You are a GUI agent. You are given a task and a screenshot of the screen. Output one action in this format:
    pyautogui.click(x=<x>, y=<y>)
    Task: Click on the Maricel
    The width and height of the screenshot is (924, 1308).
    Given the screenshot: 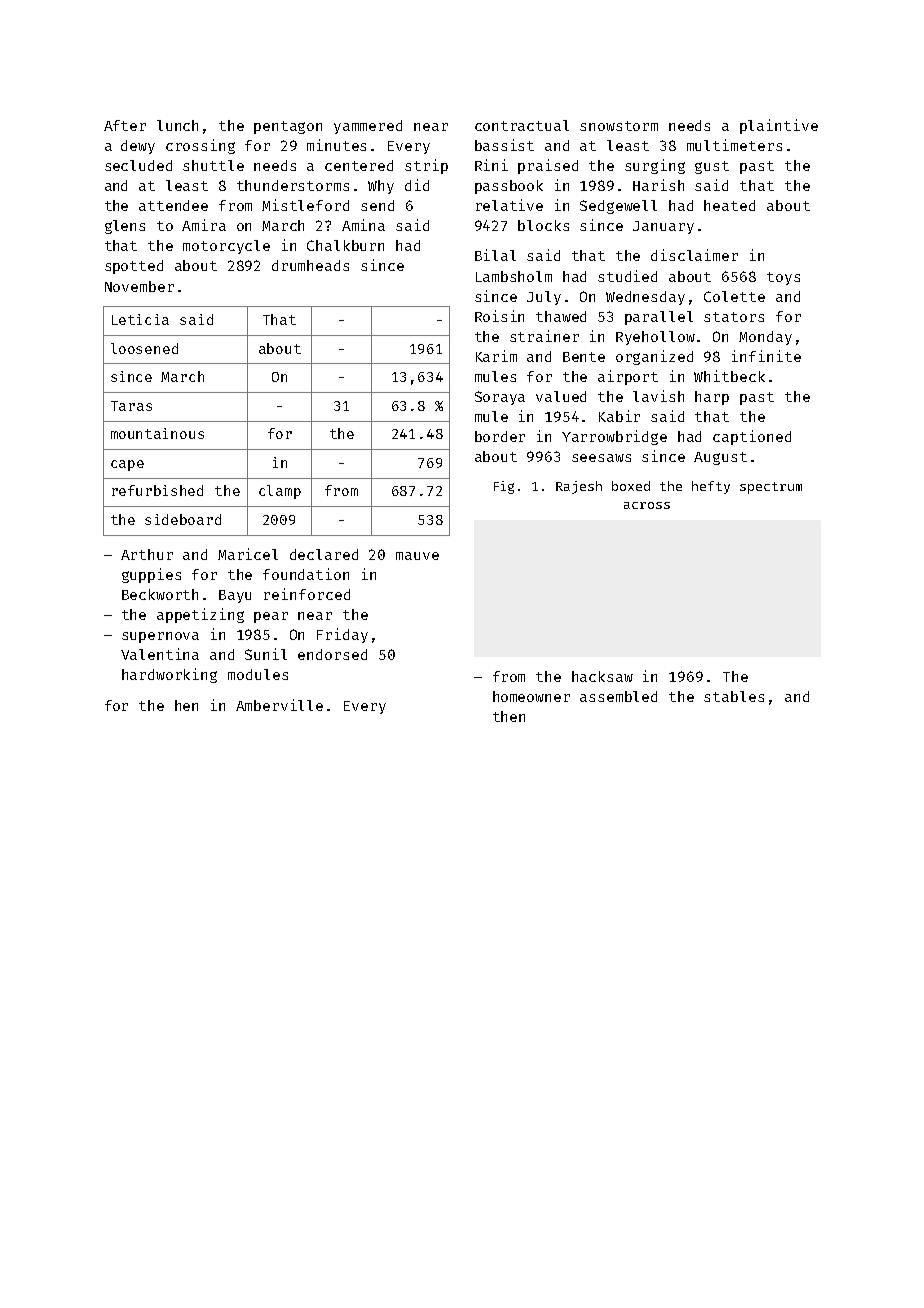 What is the action you would take?
    pyautogui.click(x=248, y=554)
